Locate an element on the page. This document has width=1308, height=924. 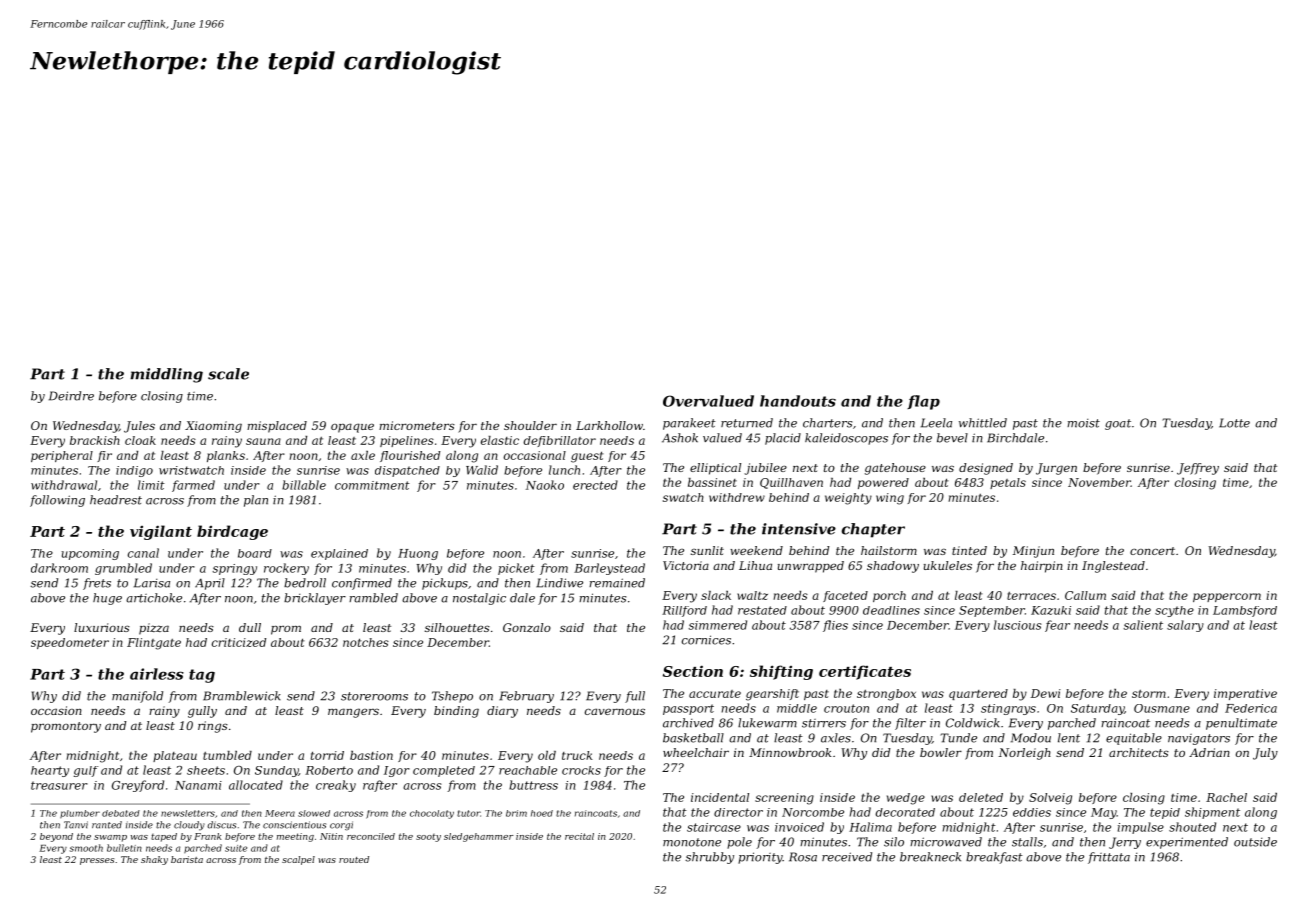
Tanvi is located at coordinates (76, 825).
